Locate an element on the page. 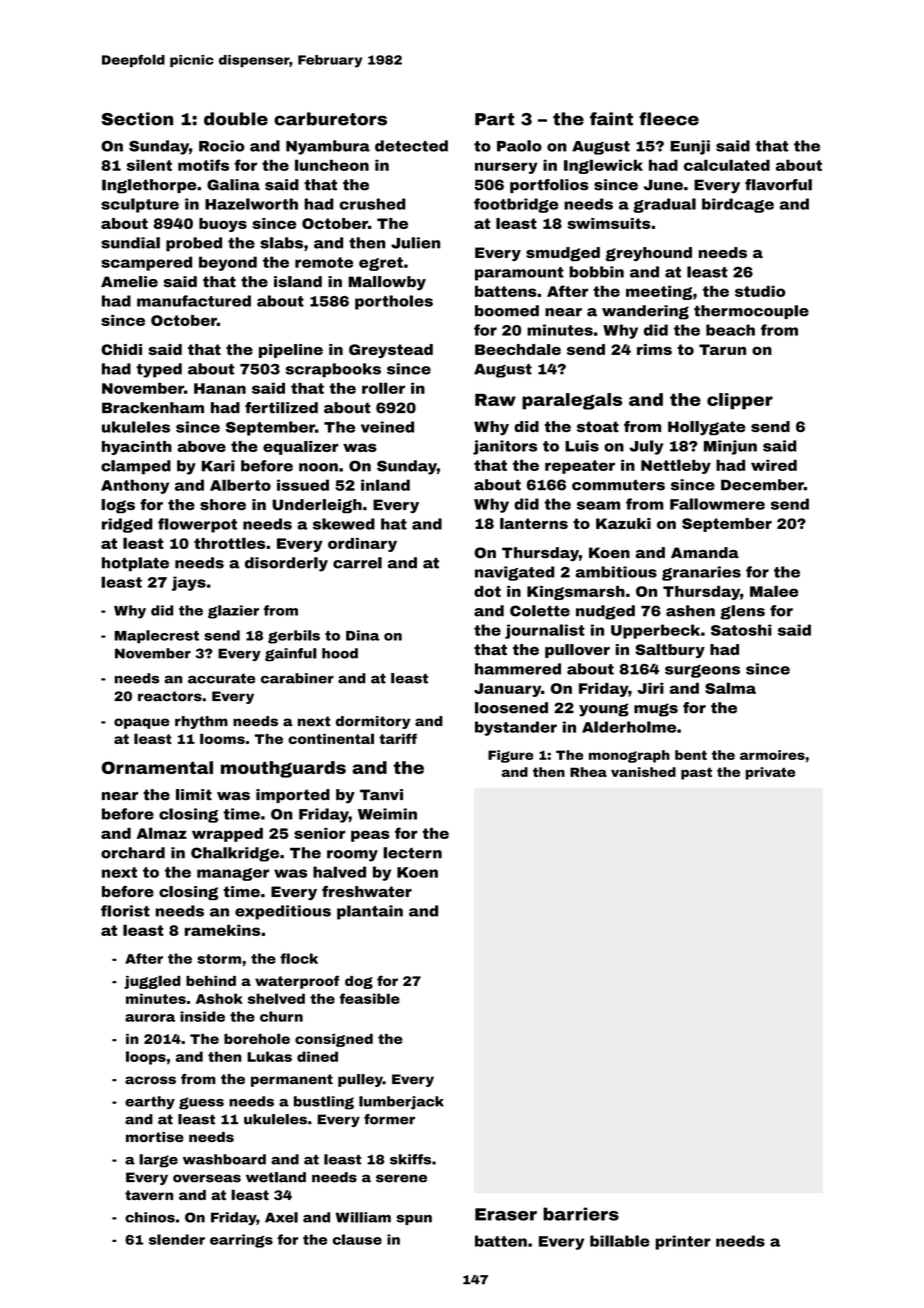  clipper is located at coordinates (740, 401).
